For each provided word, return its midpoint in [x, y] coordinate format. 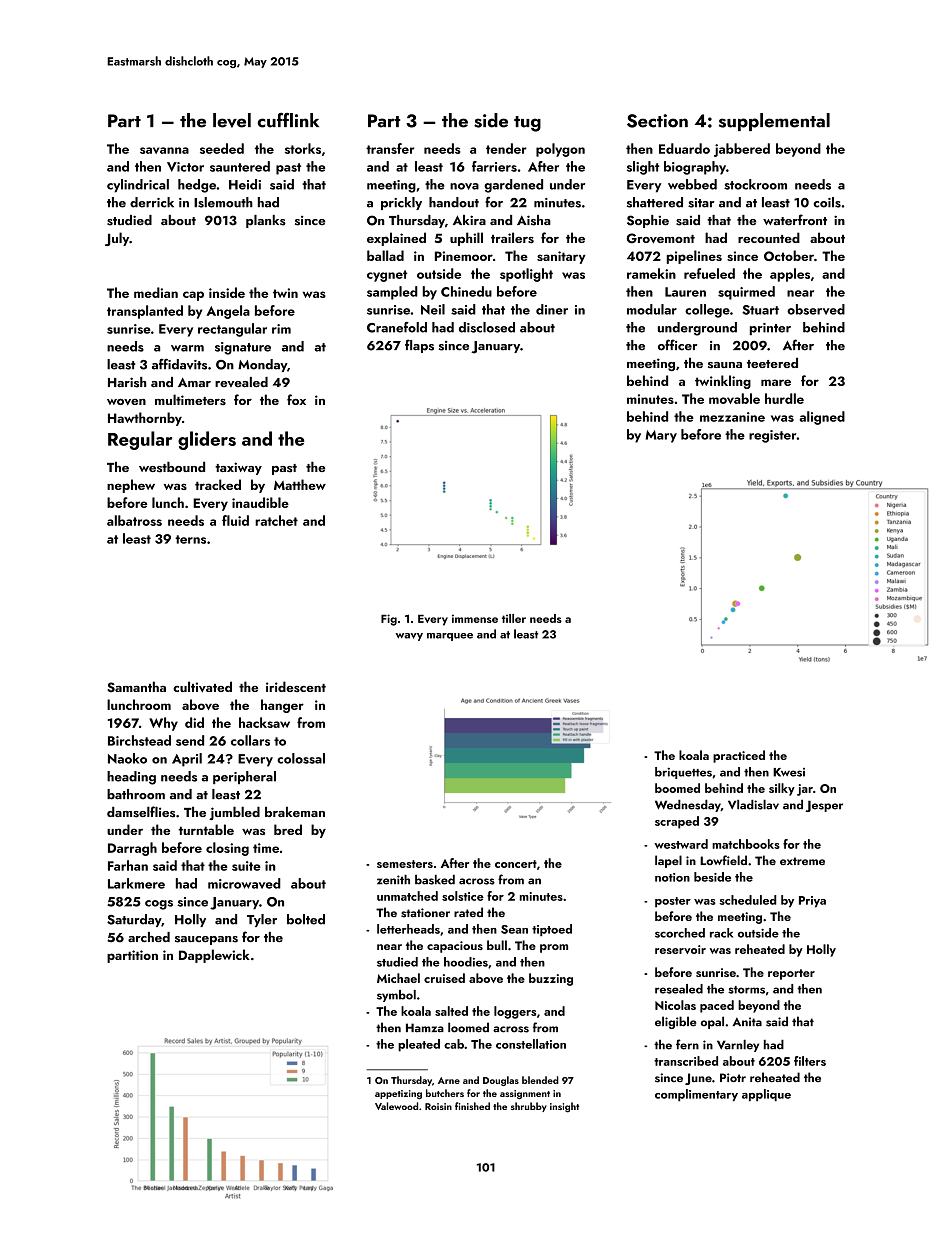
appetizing [398, 1094]
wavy [409, 637]
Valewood [396, 1106]
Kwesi [789, 772]
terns [190, 539]
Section [657, 121]
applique [766, 1095]
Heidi [245, 184]
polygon [560, 150]
